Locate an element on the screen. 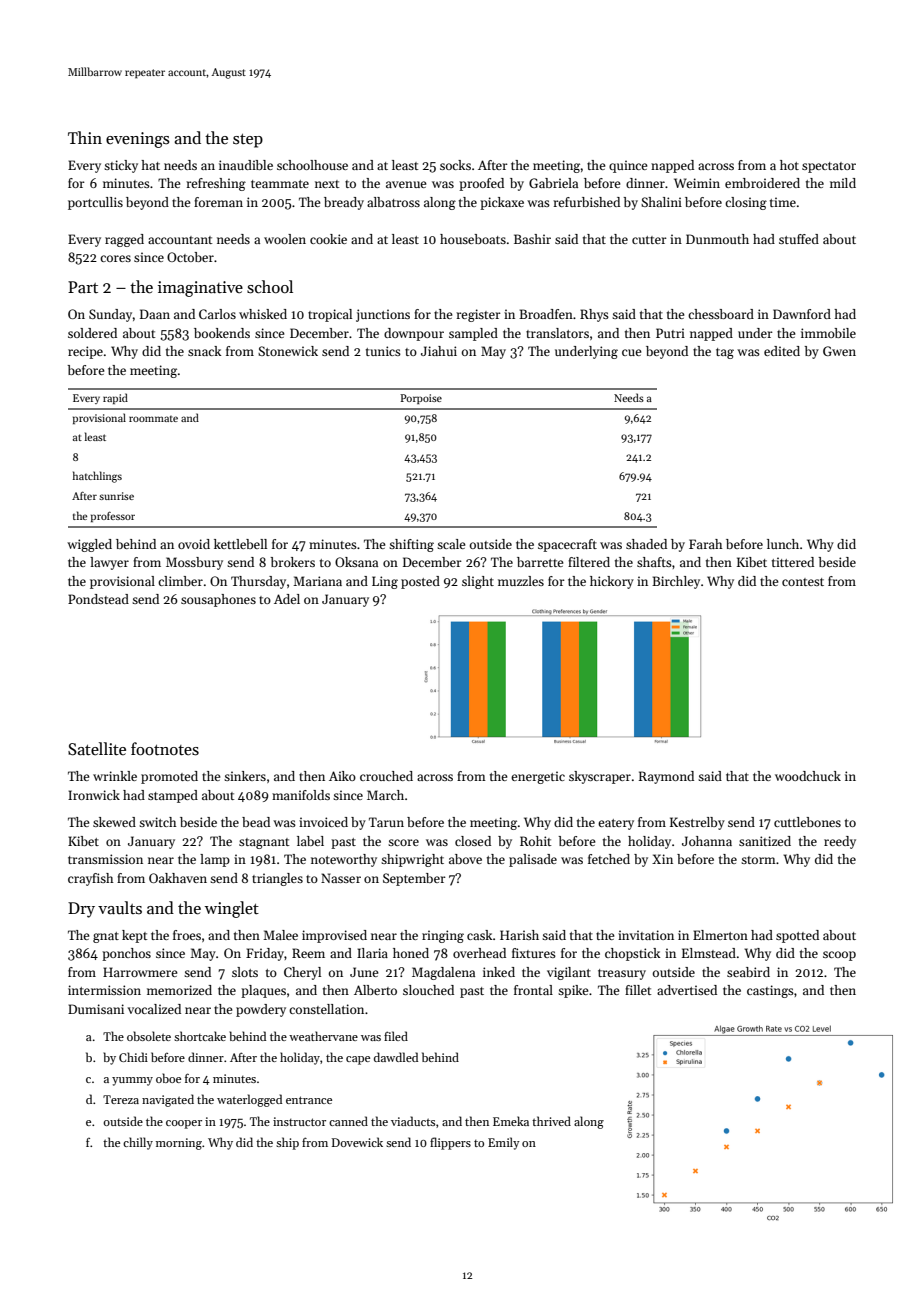 The height and width of the screenshot is (1311, 924). Porpoise is located at coordinates (421, 399).
